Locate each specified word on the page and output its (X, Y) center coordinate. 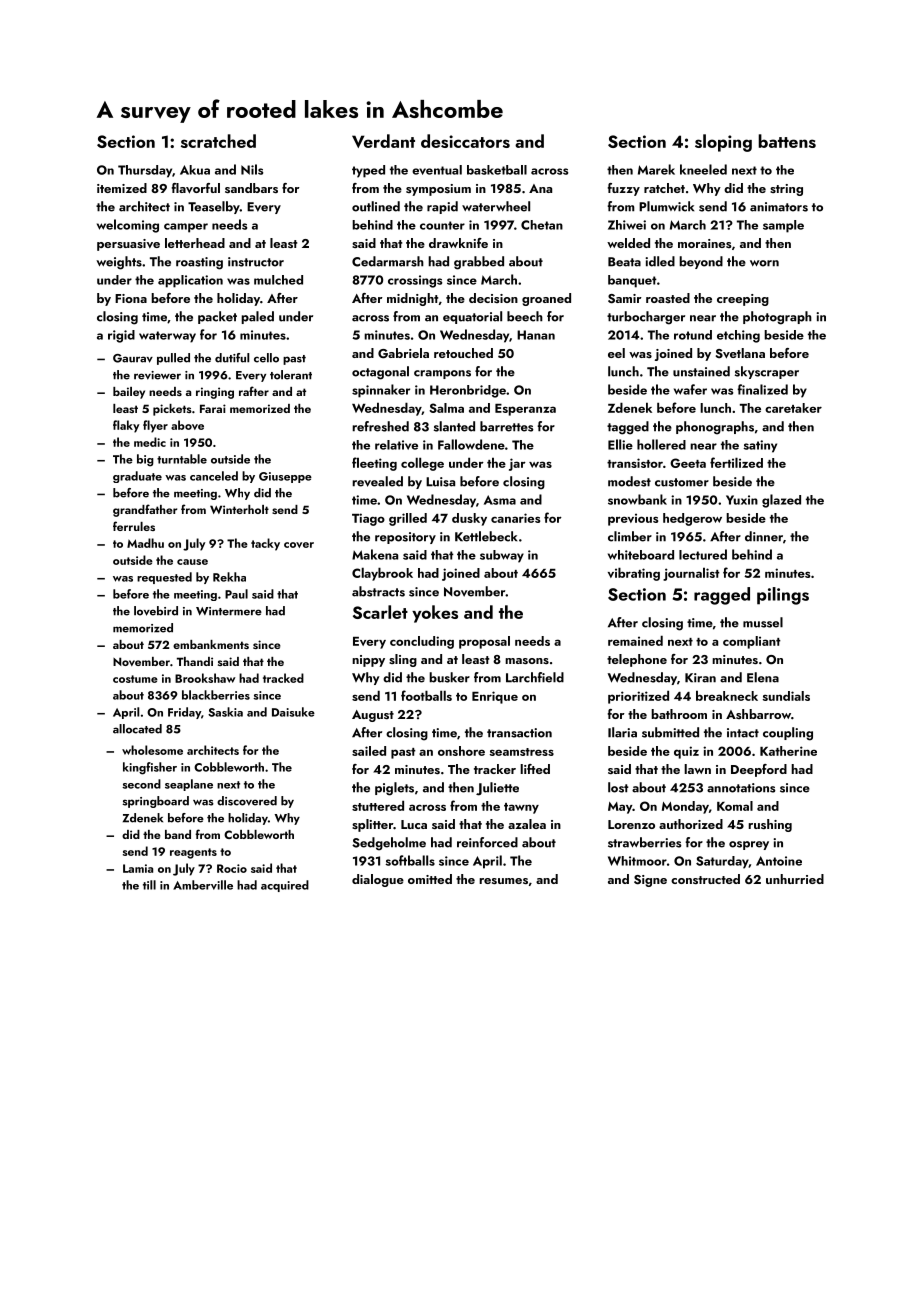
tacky (265, 544)
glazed (781, 501)
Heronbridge (468, 391)
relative (396, 445)
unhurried (795, 879)
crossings (415, 281)
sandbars (251, 188)
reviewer (157, 375)
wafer (690, 389)
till (149, 885)
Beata (624, 262)
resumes (503, 881)
